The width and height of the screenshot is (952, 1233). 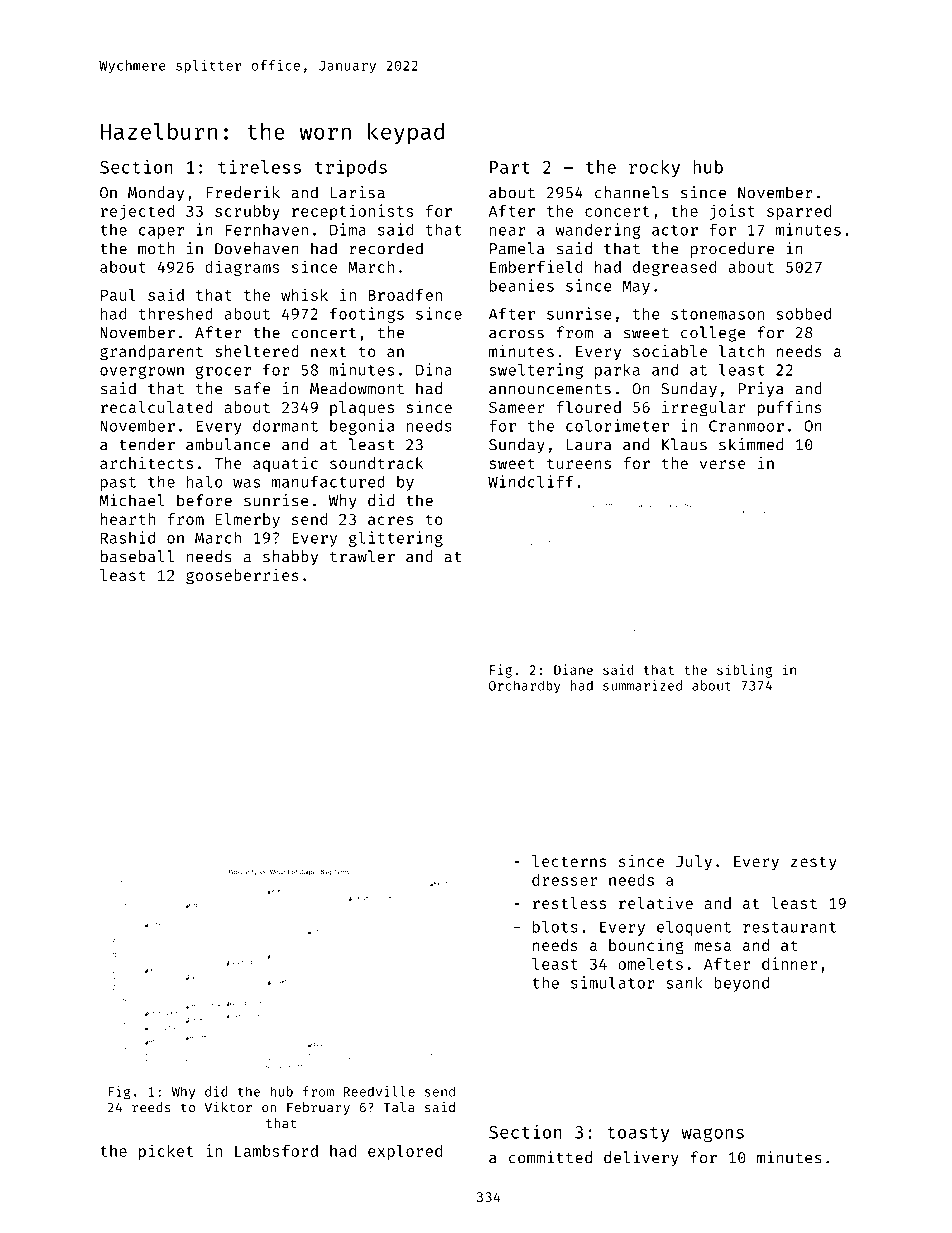 What do you see at coordinates (744, 671) in the screenshot?
I see `sibling` at bounding box center [744, 671].
